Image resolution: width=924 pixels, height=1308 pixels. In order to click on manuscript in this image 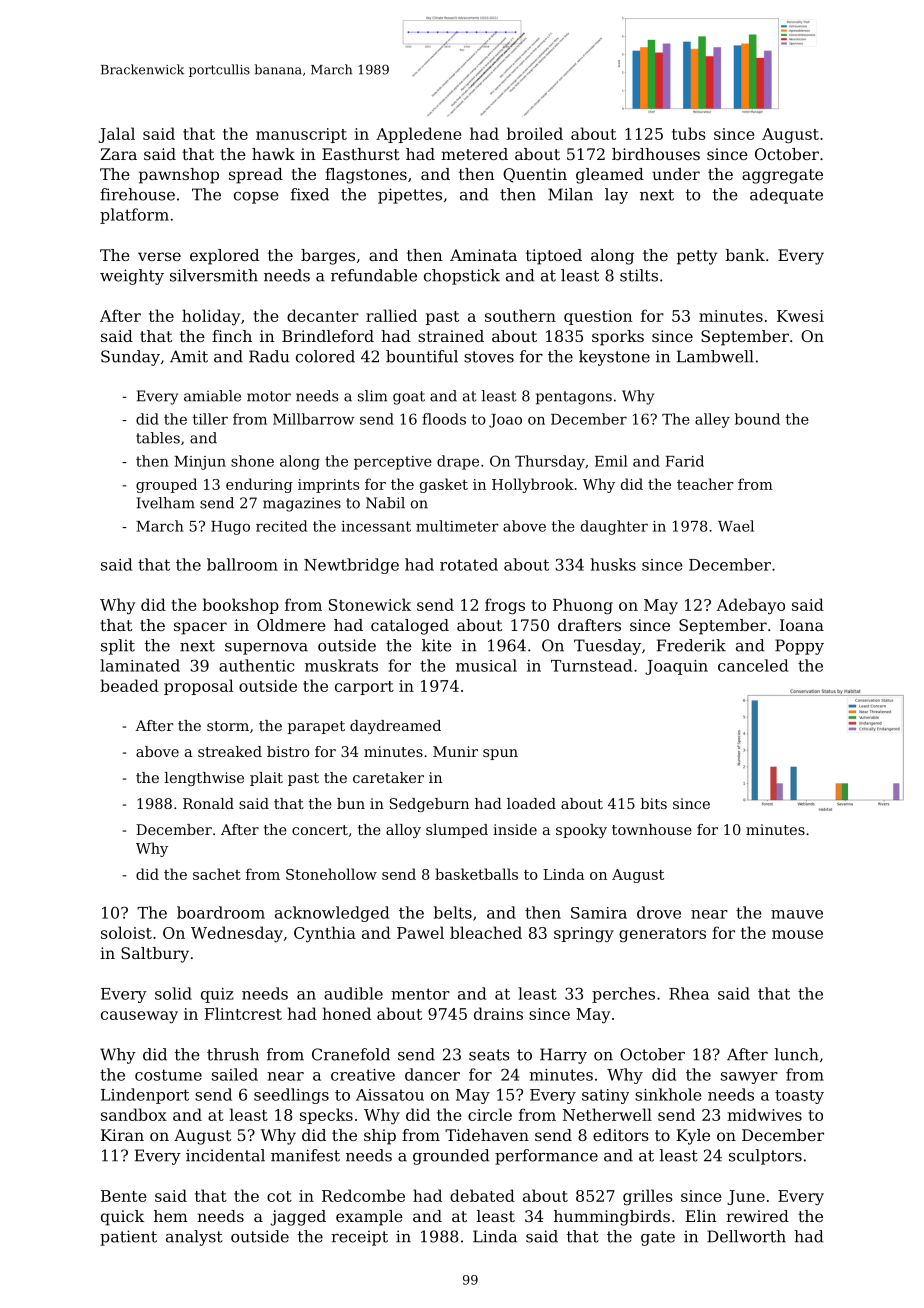, I will do `click(301, 135)`.
